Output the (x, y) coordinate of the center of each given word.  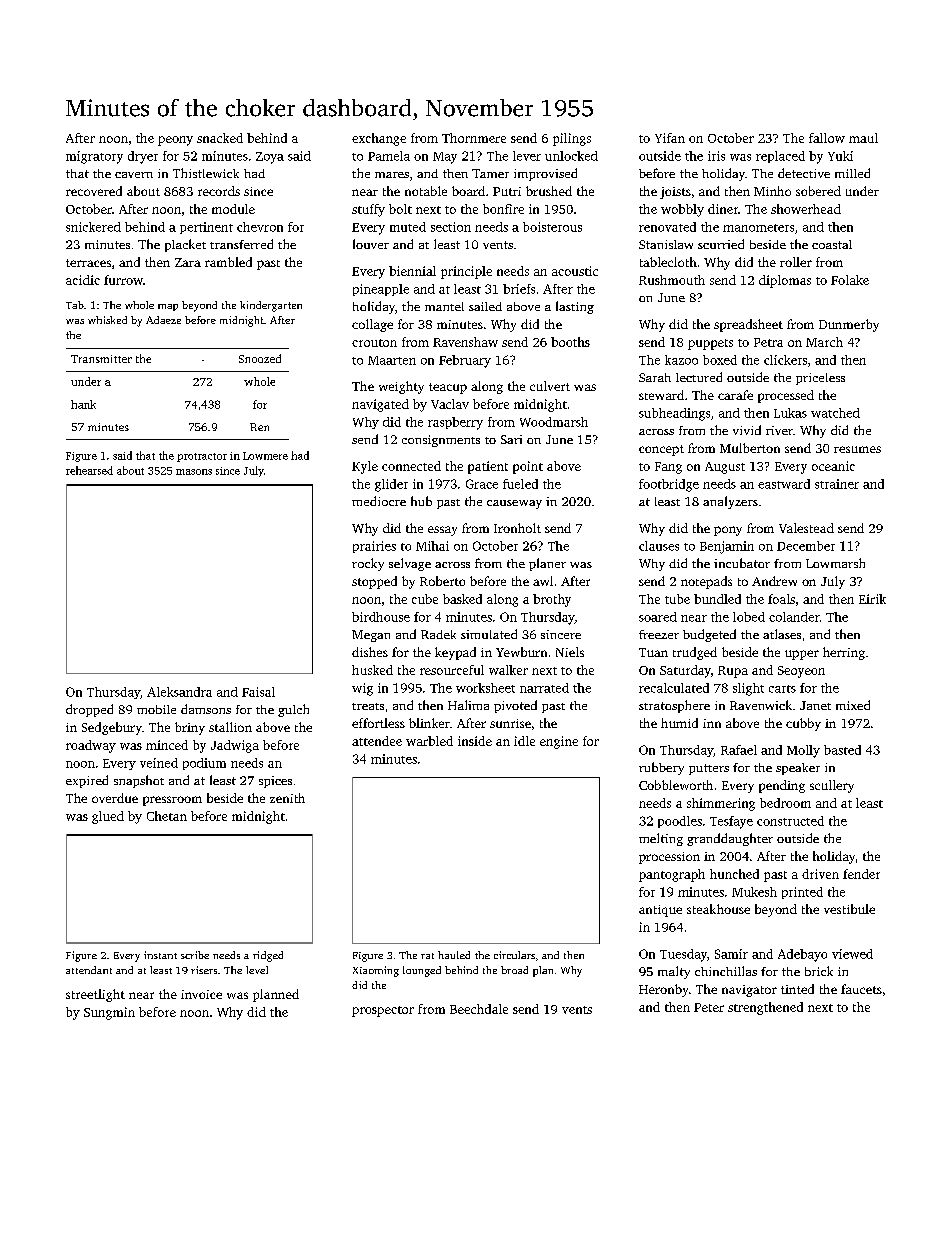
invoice (201, 994)
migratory (94, 157)
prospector (383, 1011)
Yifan (670, 138)
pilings (572, 139)
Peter (709, 1007)
